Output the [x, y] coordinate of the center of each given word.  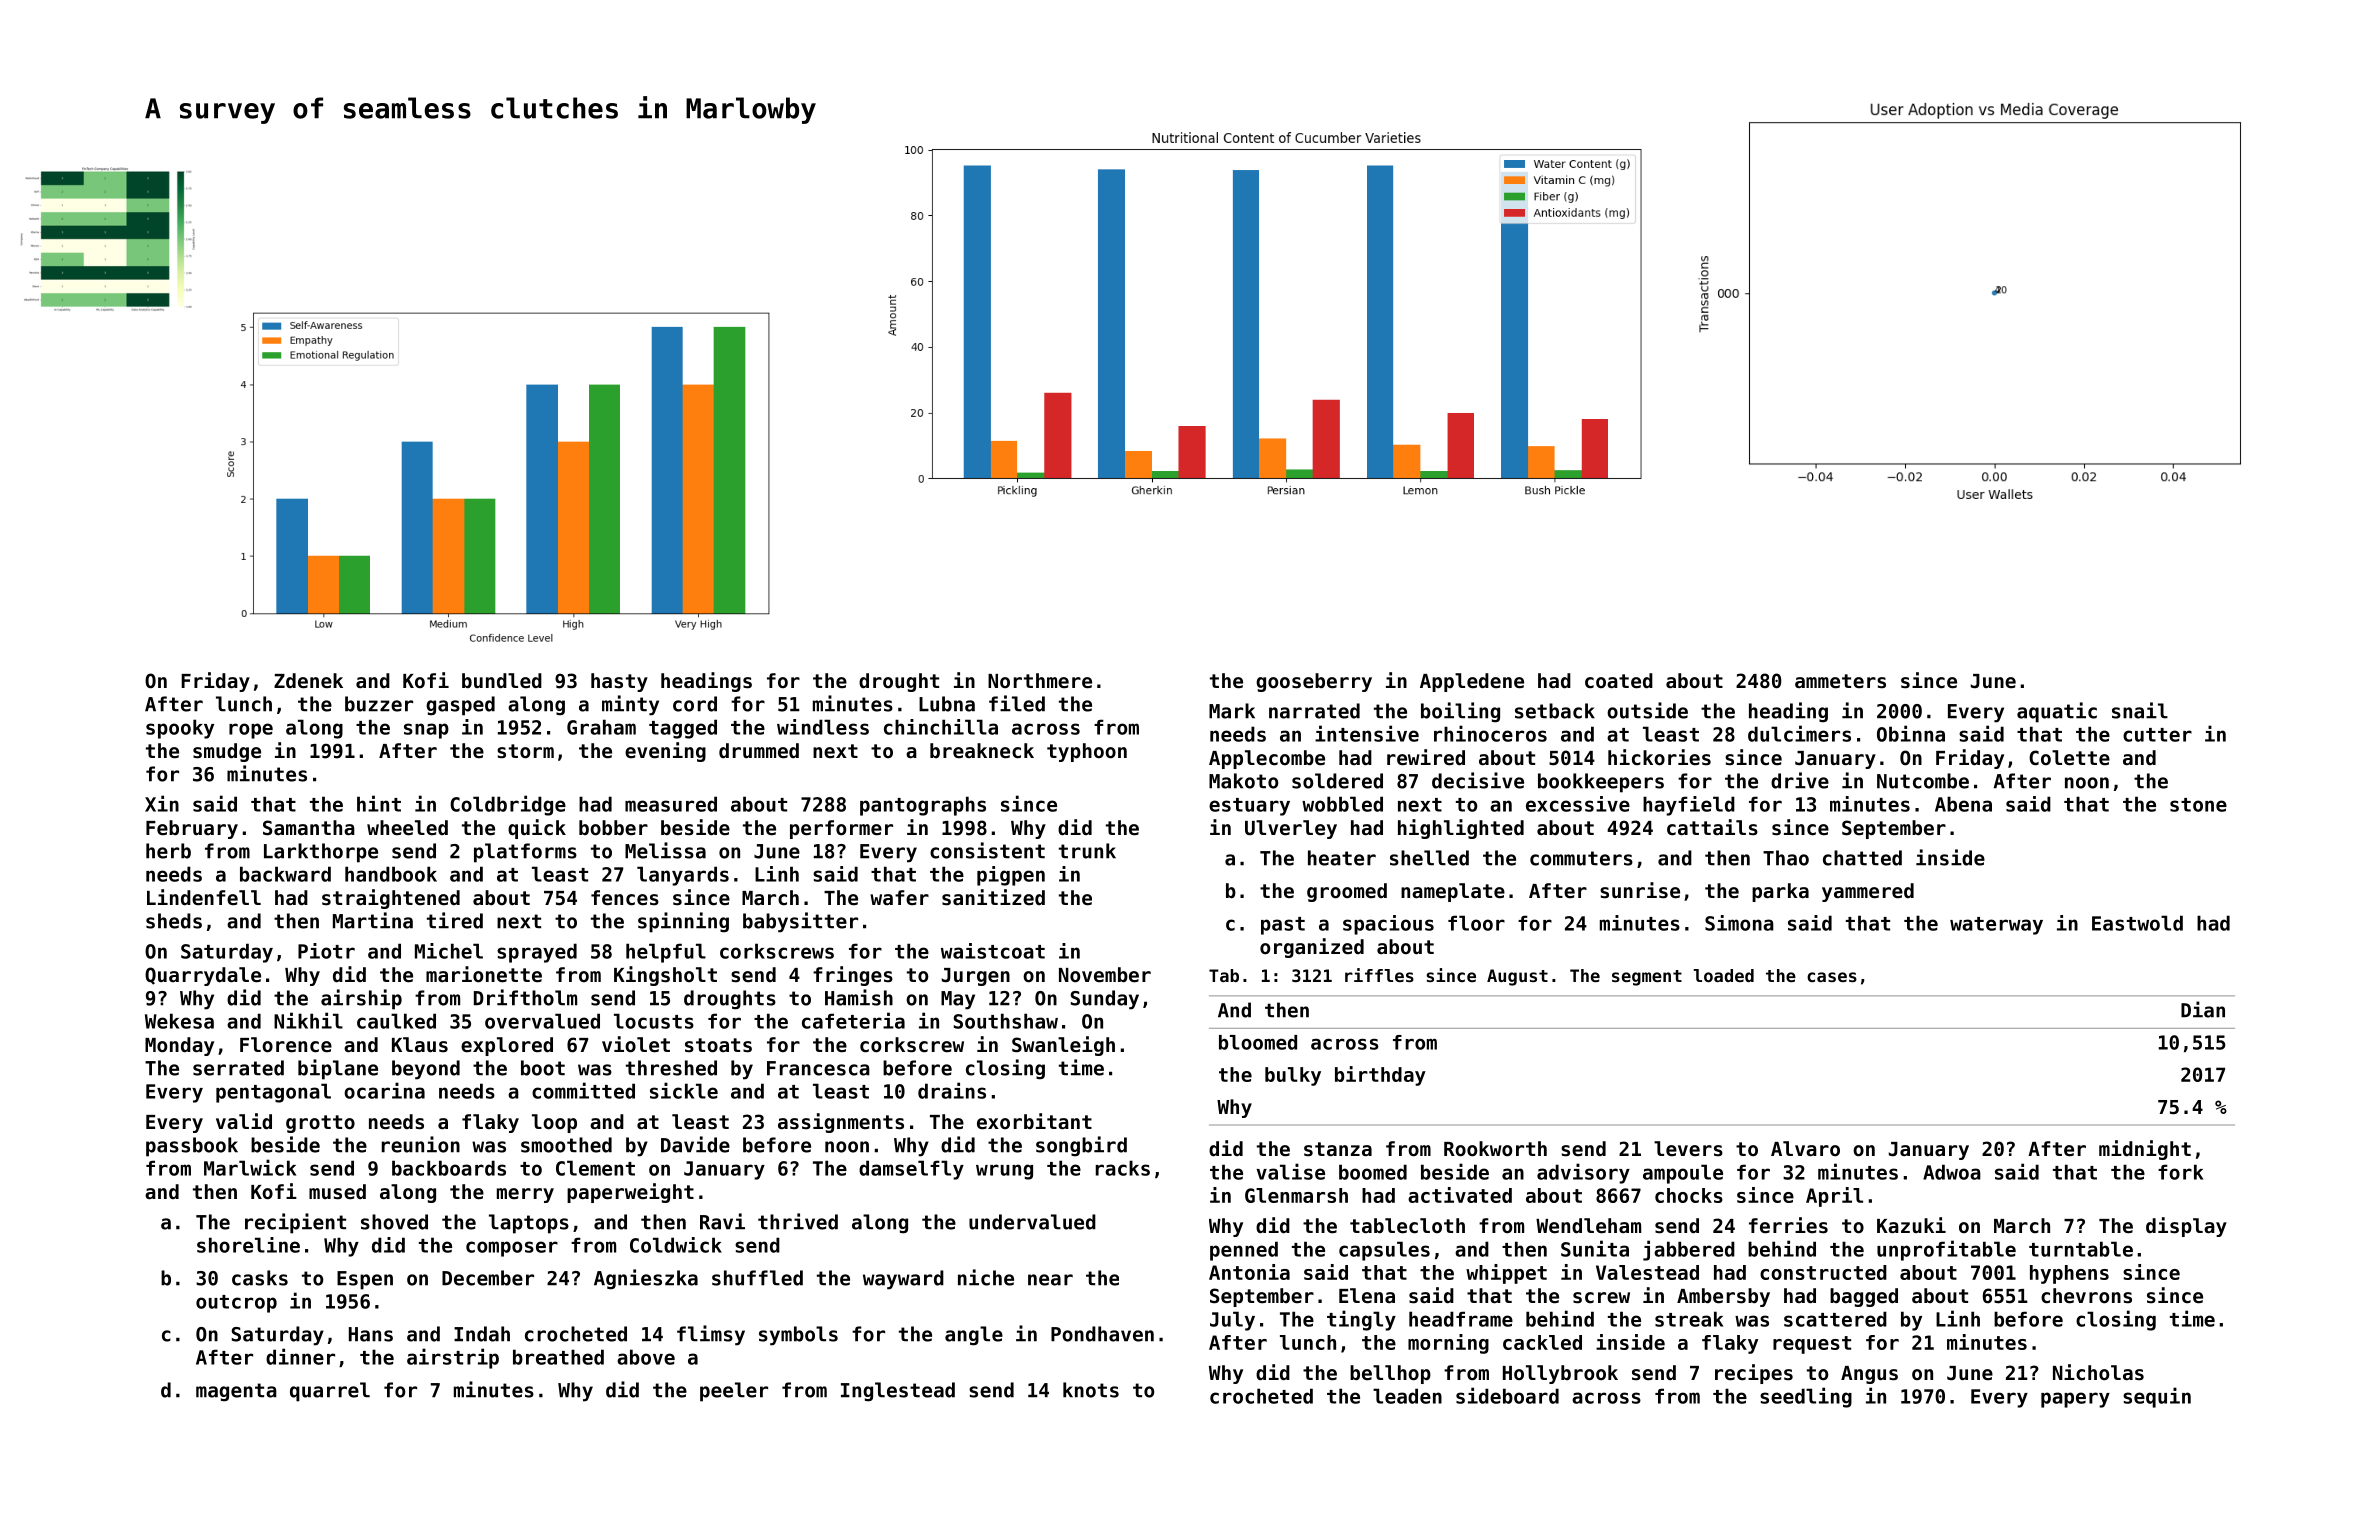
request [1812, 1345]
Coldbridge [508, 805]
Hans [371, 1334]
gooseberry [1314, 682]
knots [1091, 1390]
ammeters [1840, 681]
